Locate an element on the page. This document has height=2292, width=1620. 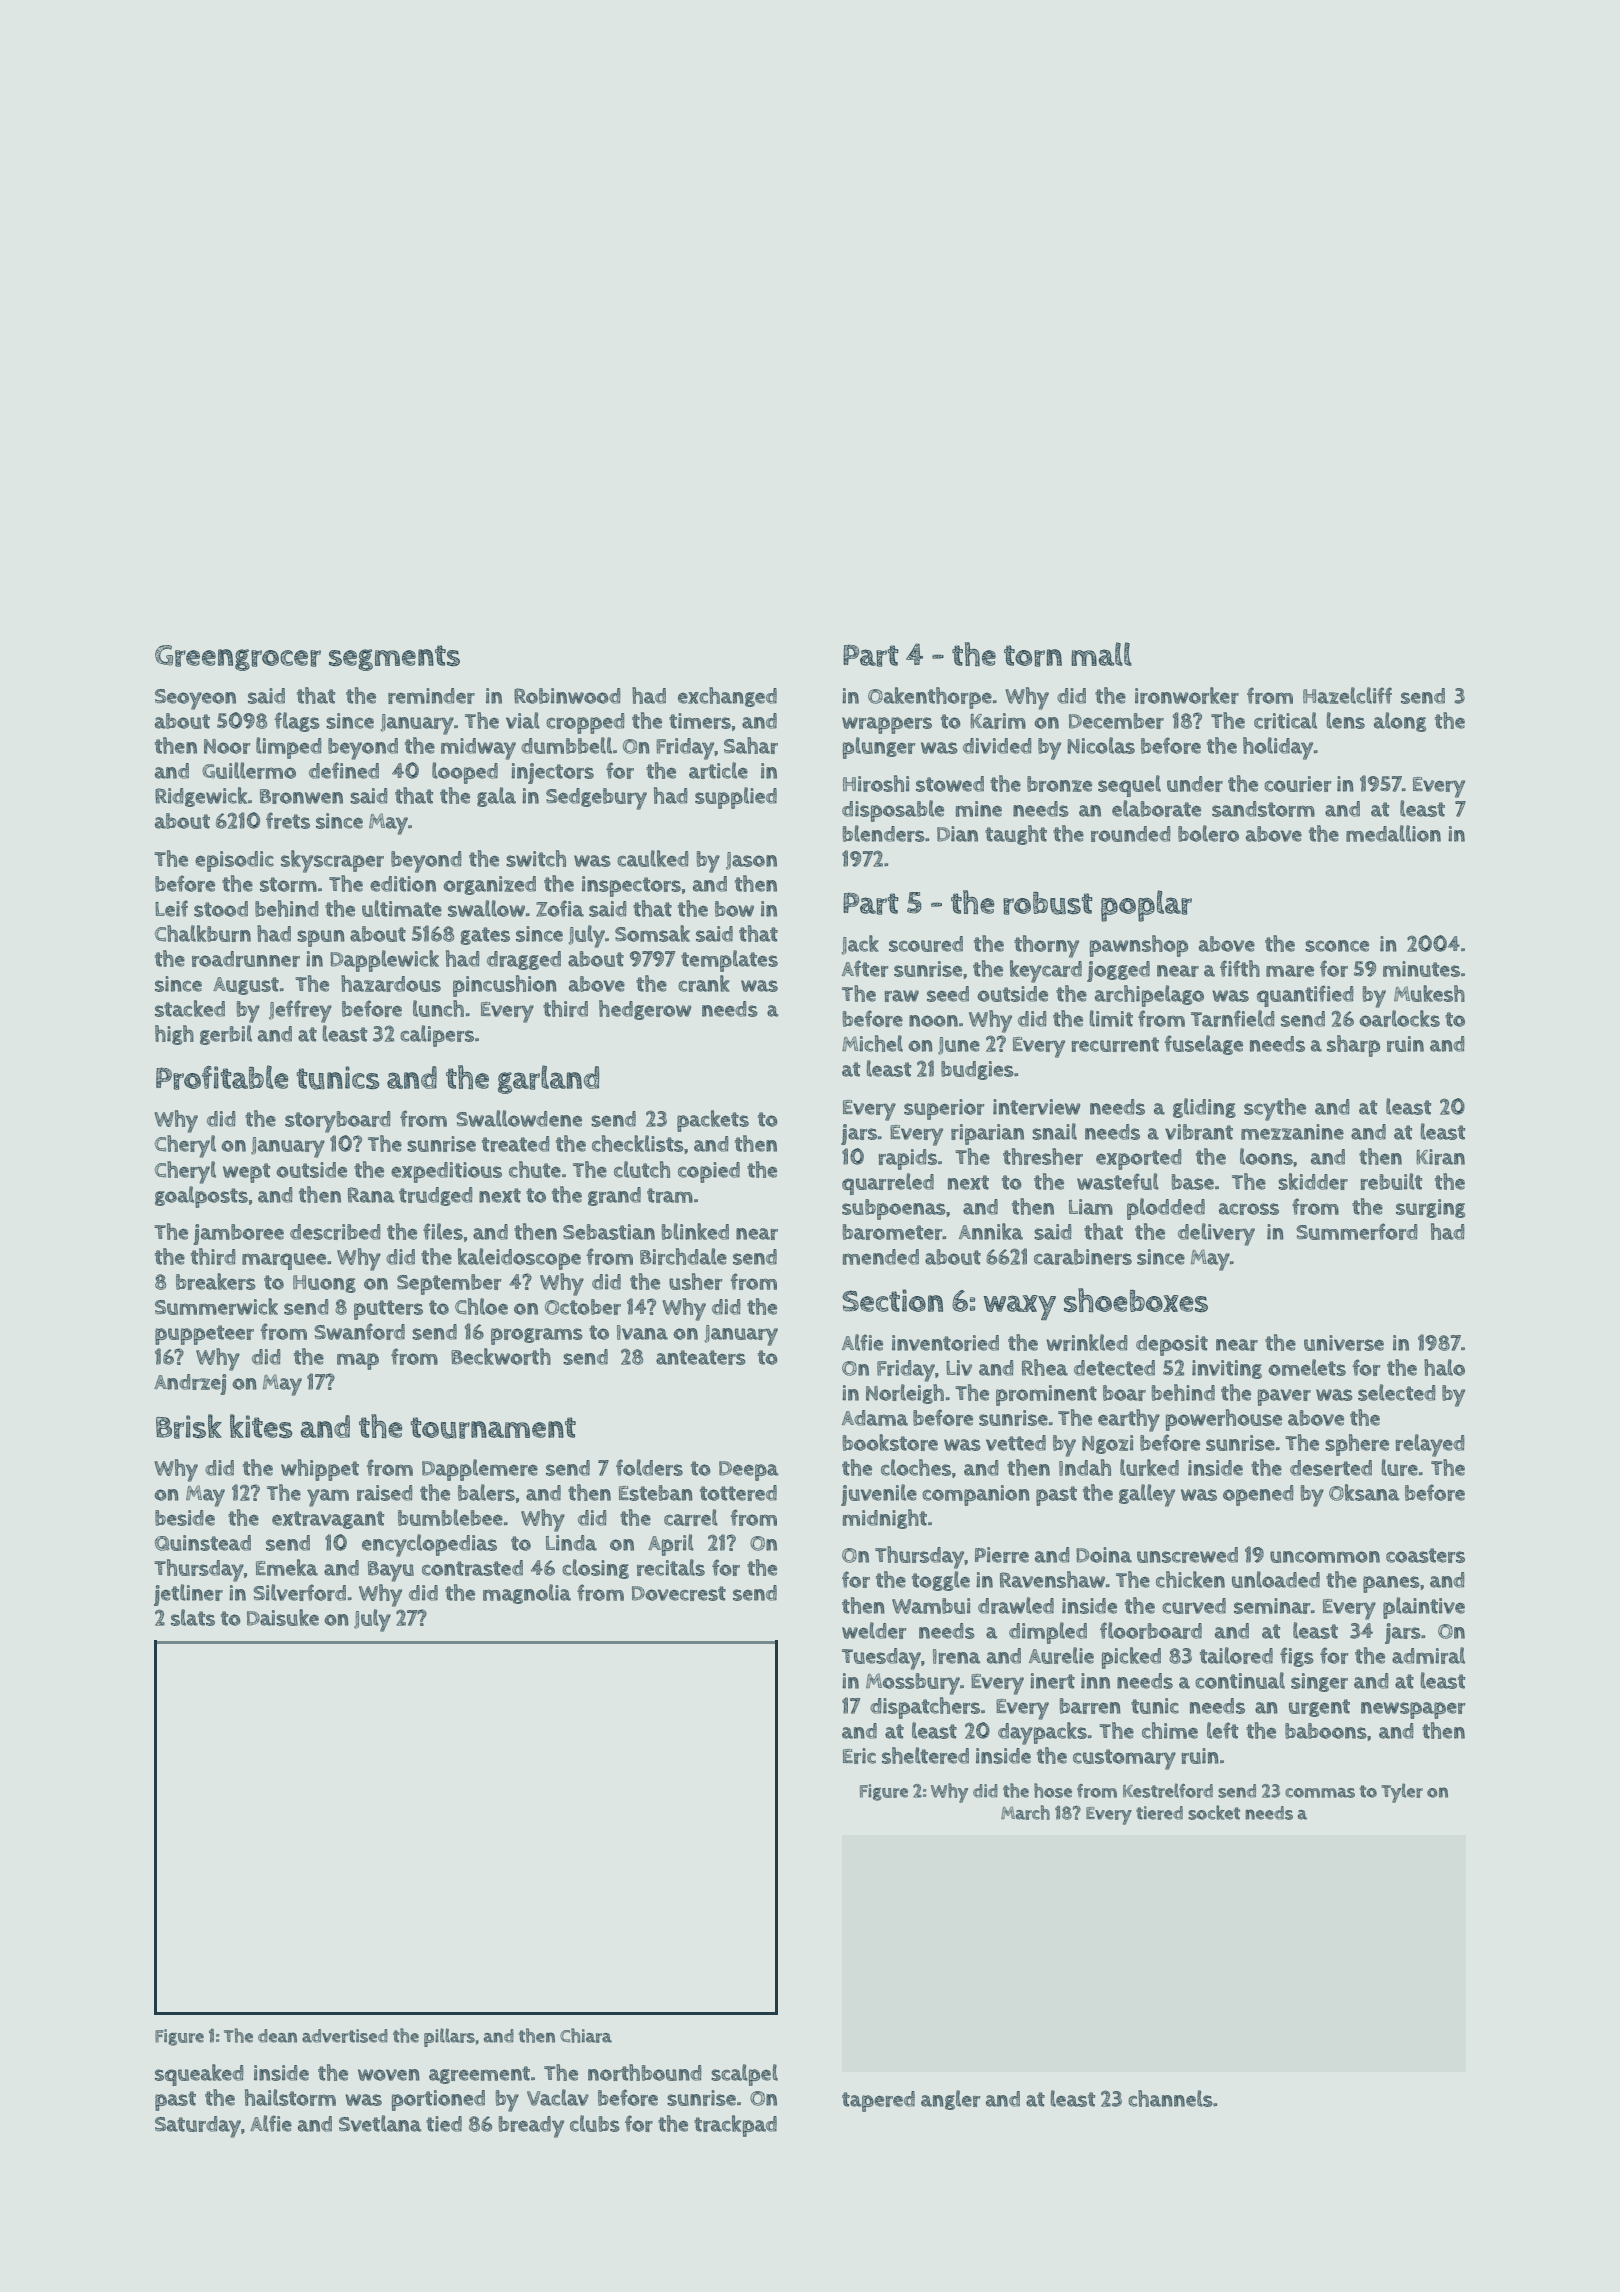
oarlocks is located at coordinates (1399, 1018).
